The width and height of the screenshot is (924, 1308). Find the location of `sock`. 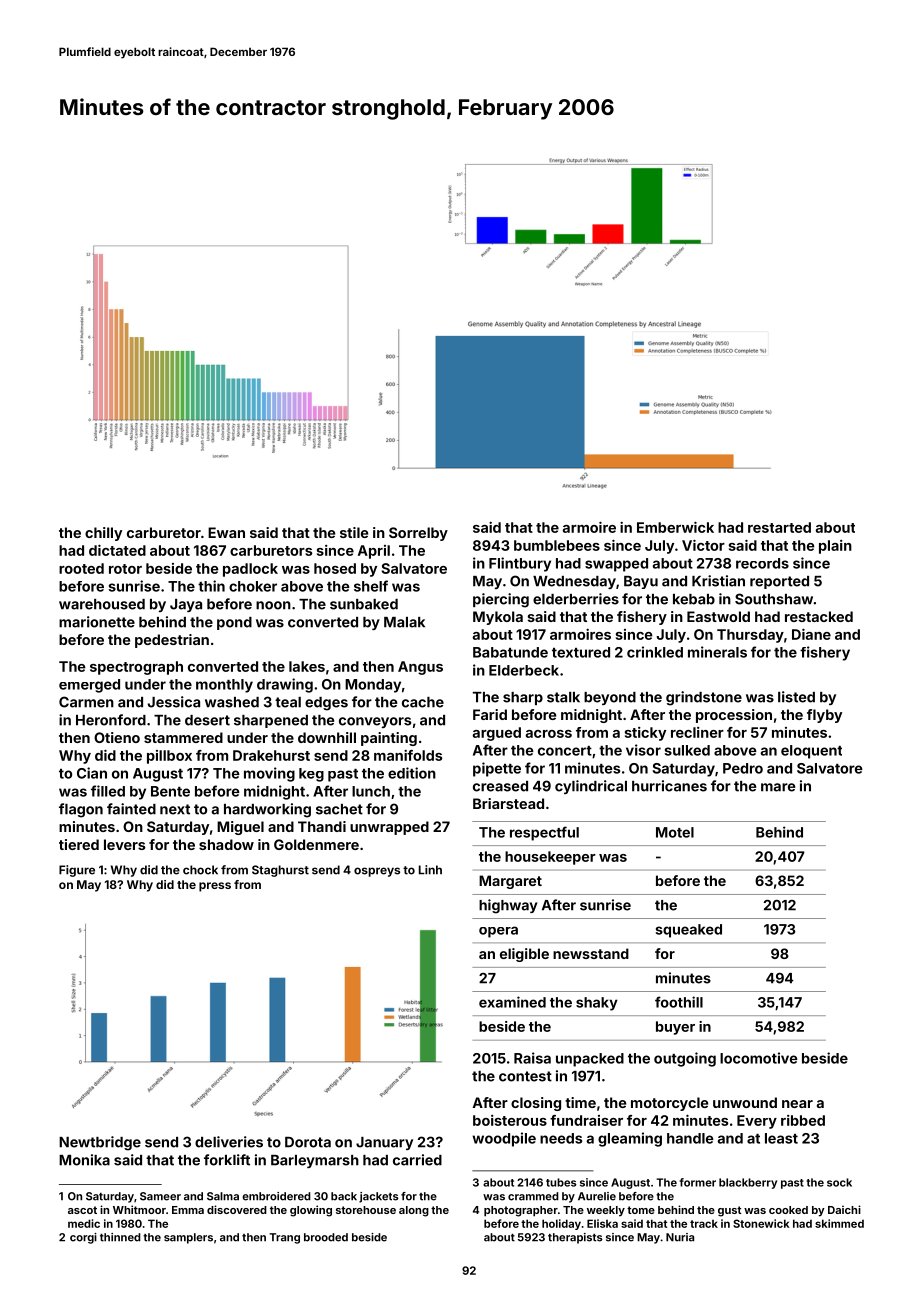

sock is located at coordinates (839, 1182).
